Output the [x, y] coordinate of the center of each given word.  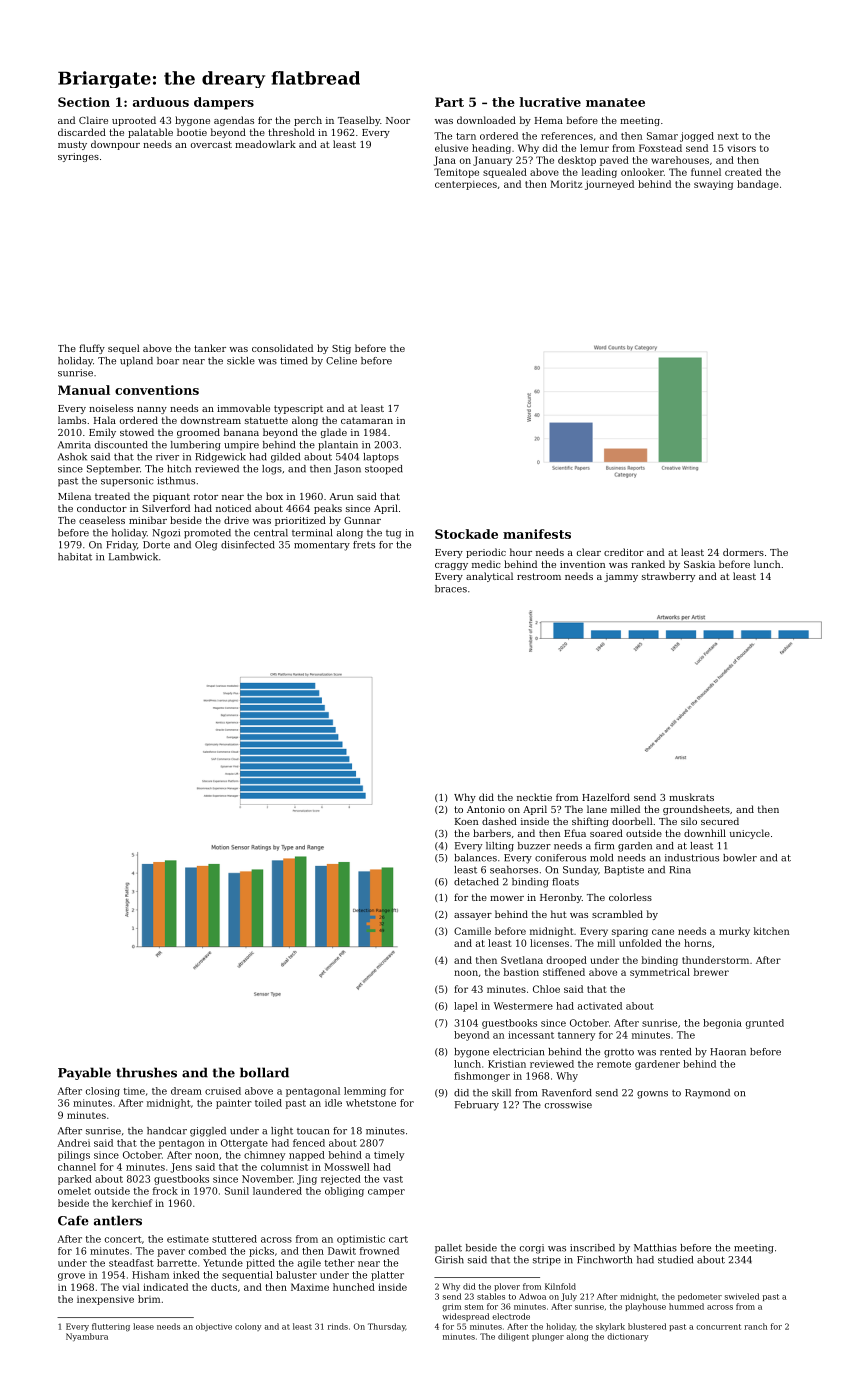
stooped [384, 470]
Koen [466, 821]
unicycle [750, 834]
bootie [192, 132]
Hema [549, 120]
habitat [75, 557]
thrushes [146, 1072]
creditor [624, 552]
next [728, 136]
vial [131, 1287]
